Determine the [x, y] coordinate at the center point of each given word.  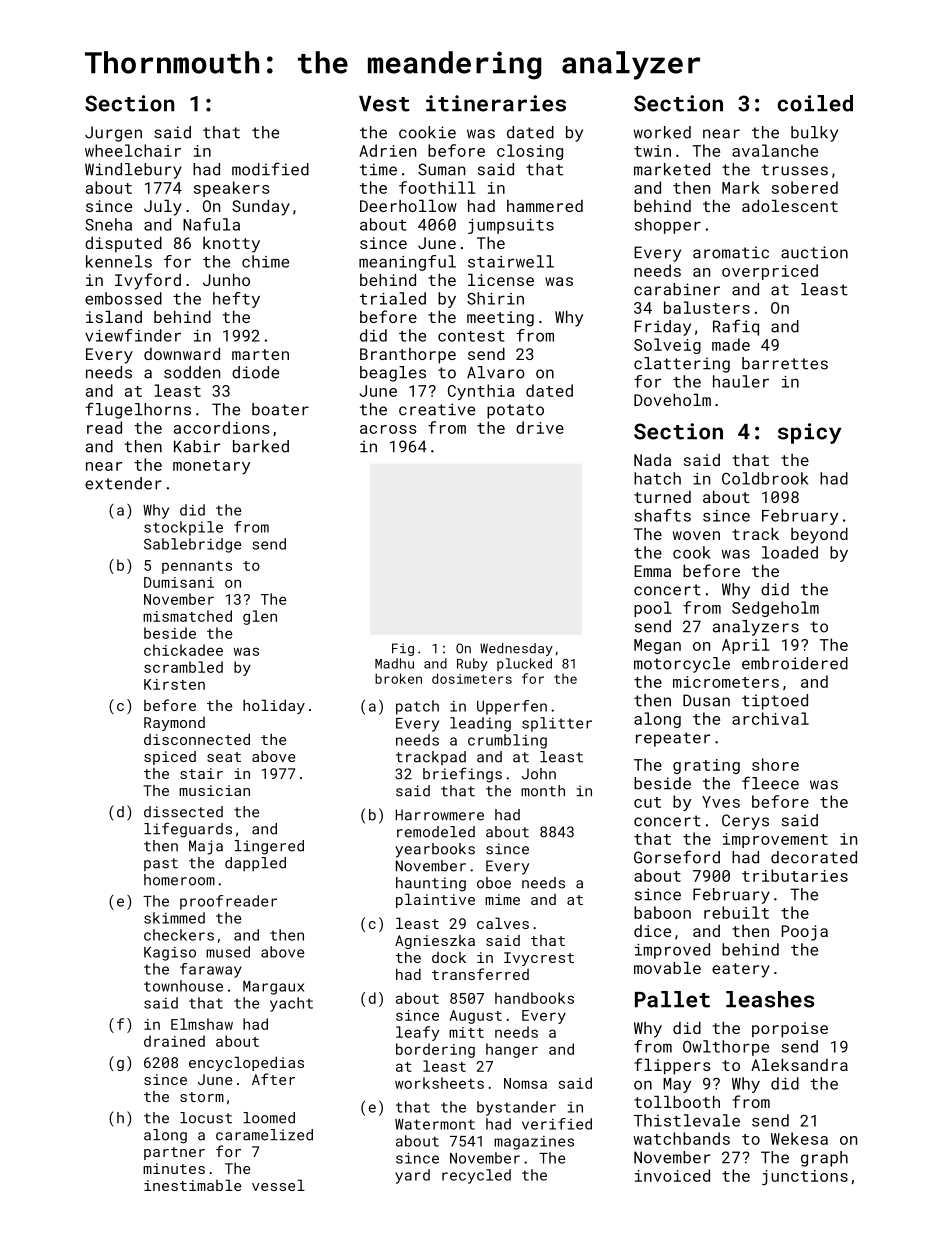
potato [515, 411]
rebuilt [736, 912]
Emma [652, 571]
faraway [211, 970]
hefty [236, 300]
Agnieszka [435, 942]
